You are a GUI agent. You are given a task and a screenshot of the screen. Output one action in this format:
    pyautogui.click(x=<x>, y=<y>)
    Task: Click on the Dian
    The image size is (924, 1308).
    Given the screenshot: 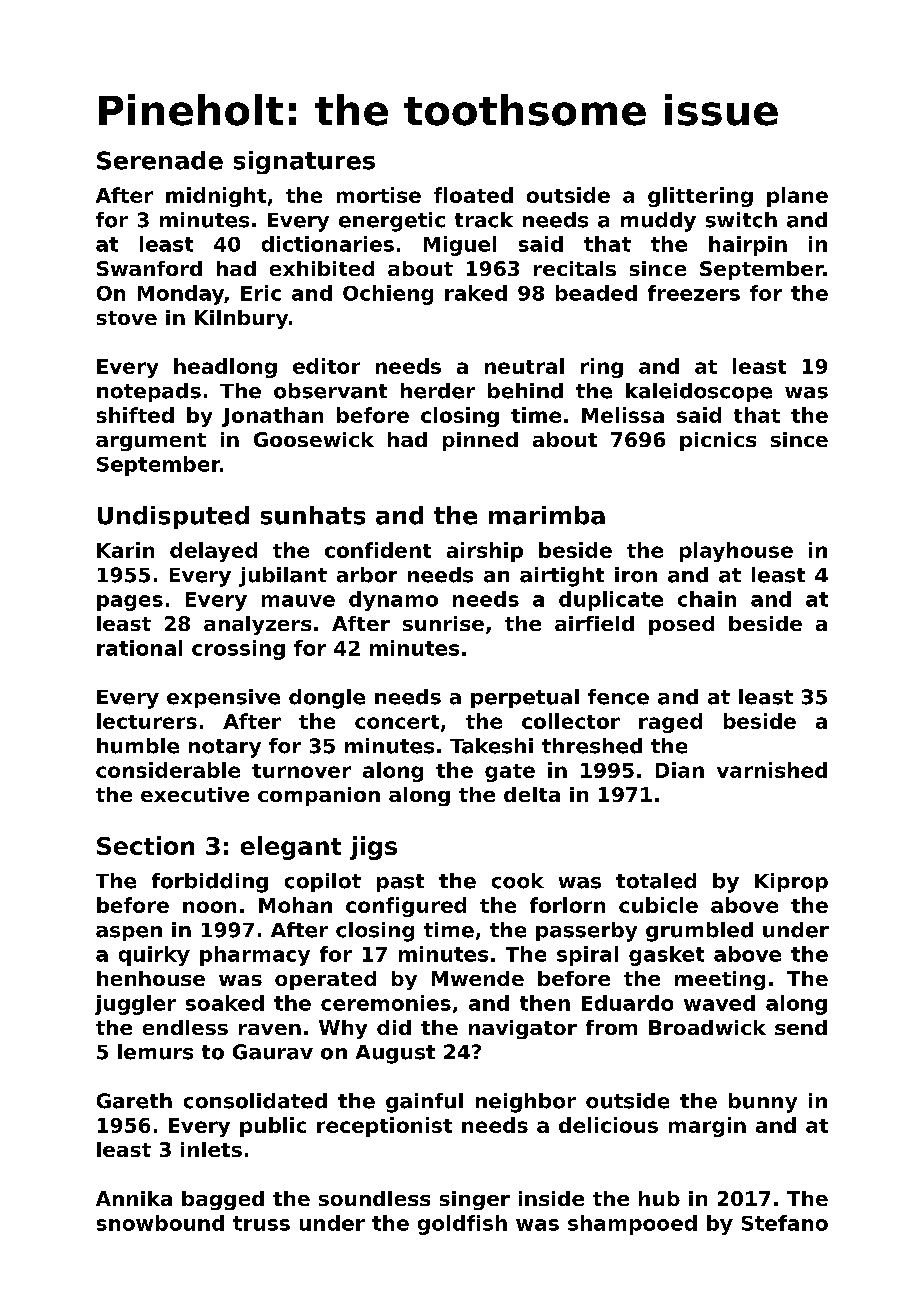 What is the action you would take?
    pyautogui.click(x=680, y=770)
